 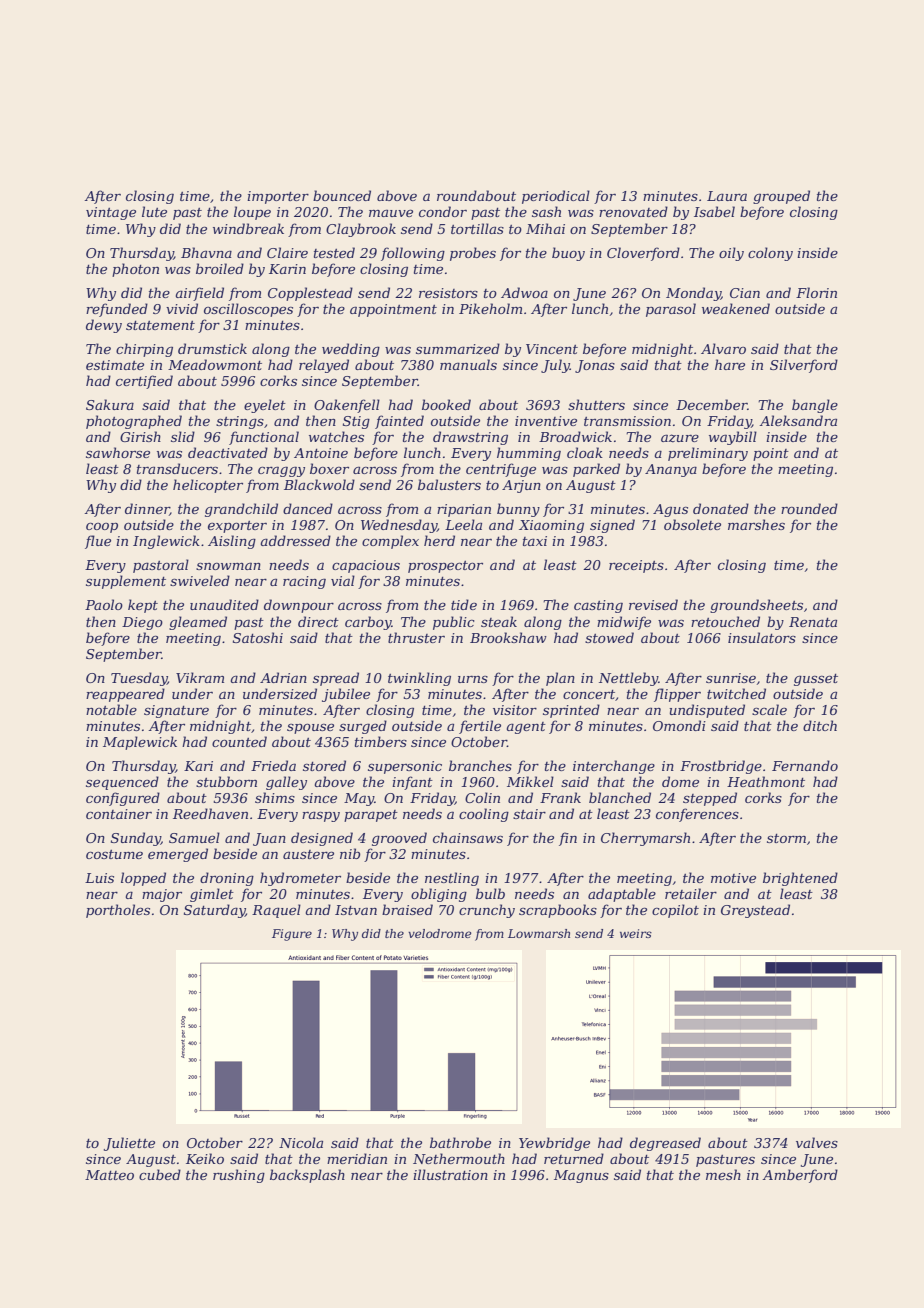 What do you see at coordinates (342, 195) in the screenshot?
I see `bounced` at bounding box center [342, 195].
